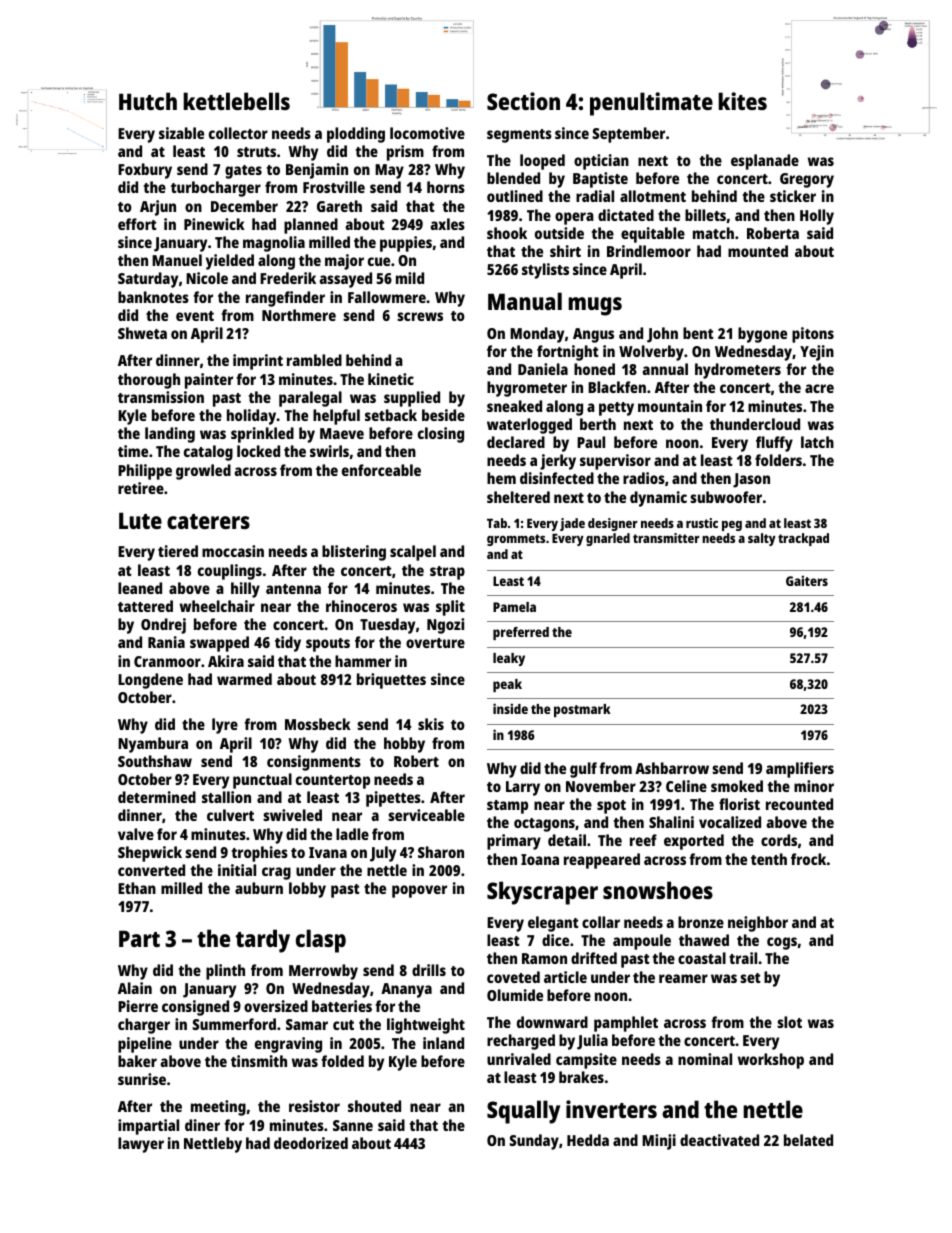 This image has width=952, height=1233. What do you see at coordinates (263, 941) in the image?
I see `tardy` at bounding box center [263, 941].
